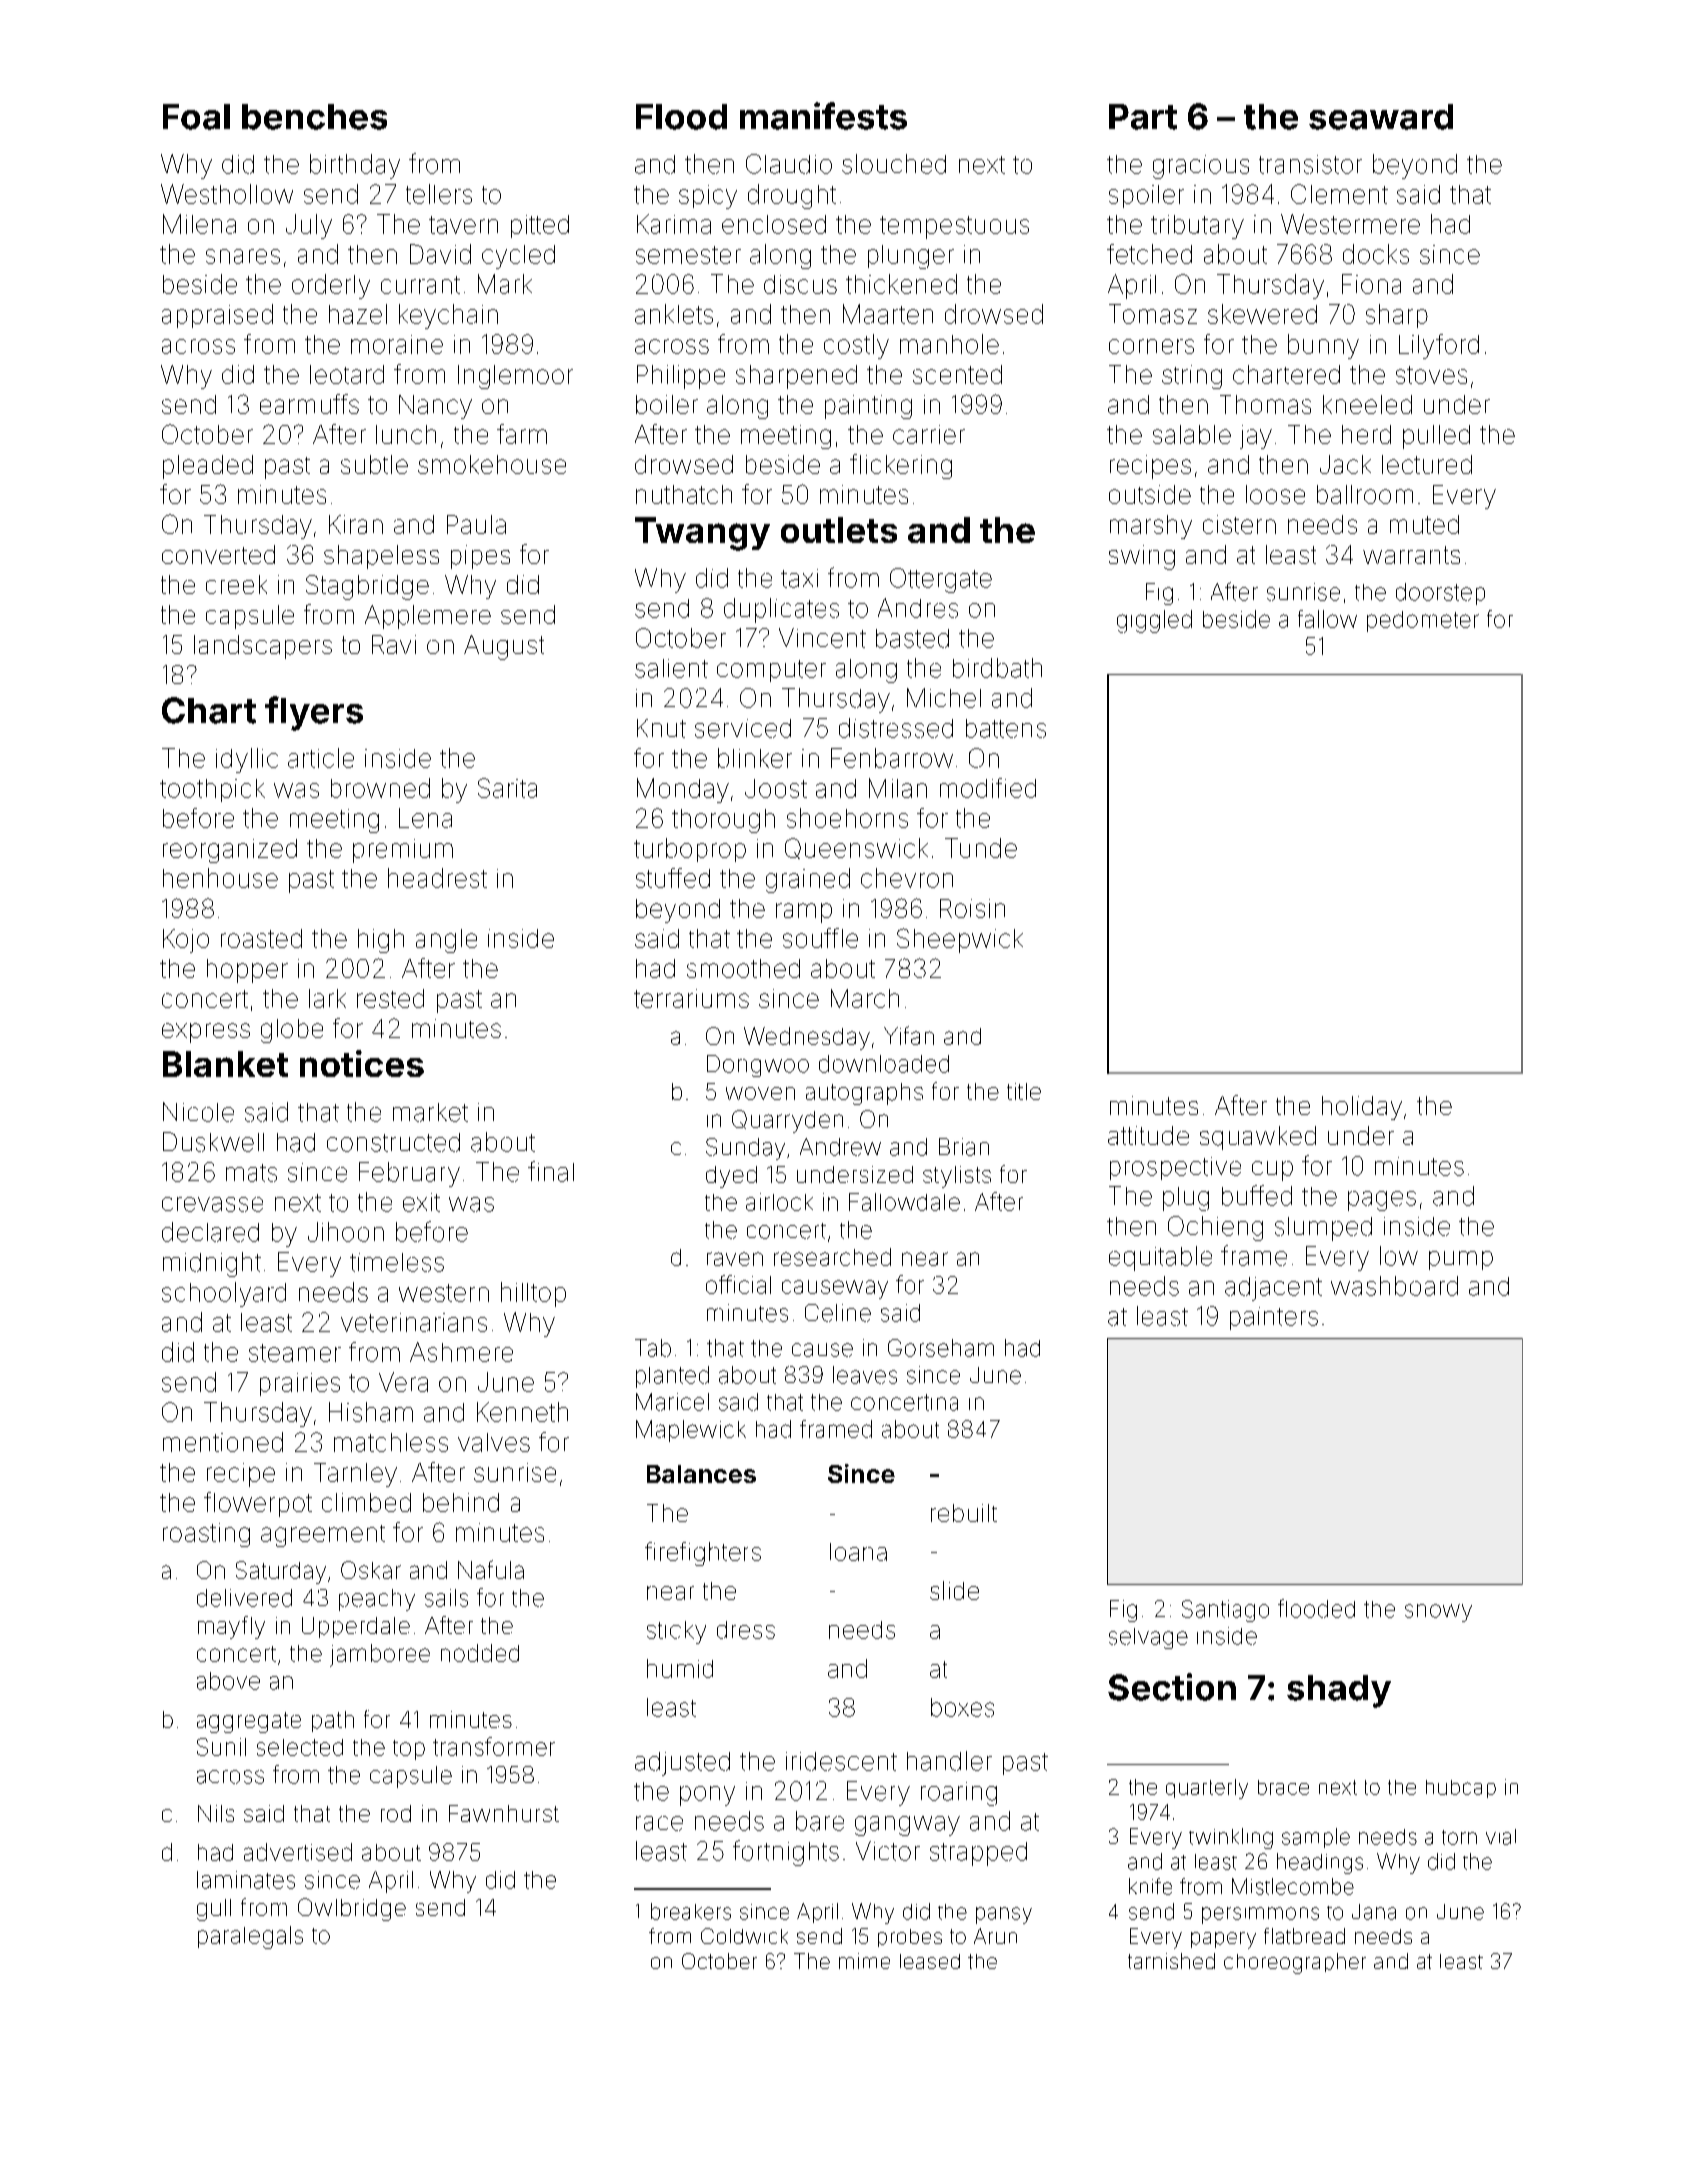 This screenshot has height=2178, width=1683. I want to click on Fenbarrow, so click(892, 758).
